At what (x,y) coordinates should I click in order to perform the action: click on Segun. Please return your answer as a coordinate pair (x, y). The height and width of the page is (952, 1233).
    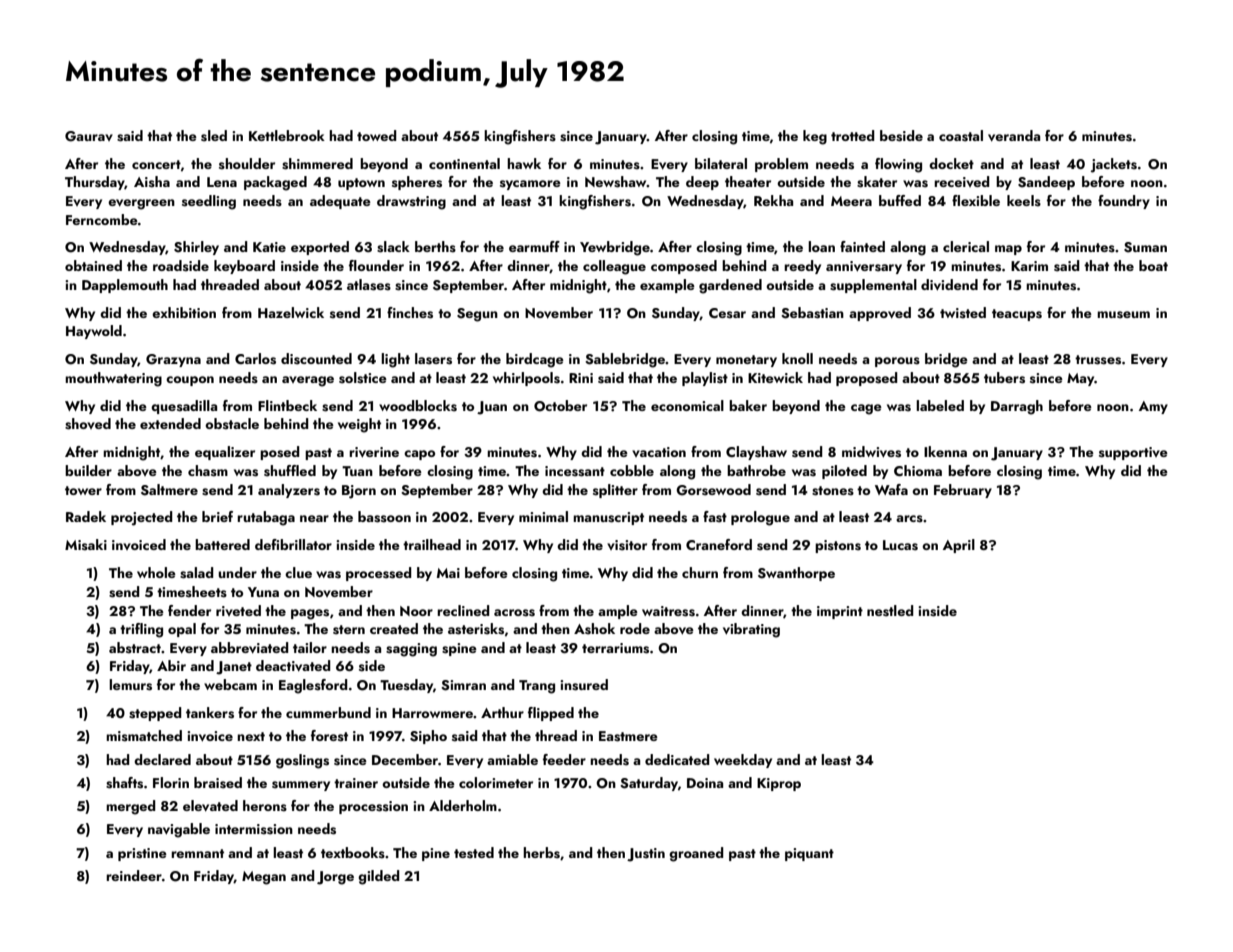
    Looking at the image, I should click on (477, 315).
